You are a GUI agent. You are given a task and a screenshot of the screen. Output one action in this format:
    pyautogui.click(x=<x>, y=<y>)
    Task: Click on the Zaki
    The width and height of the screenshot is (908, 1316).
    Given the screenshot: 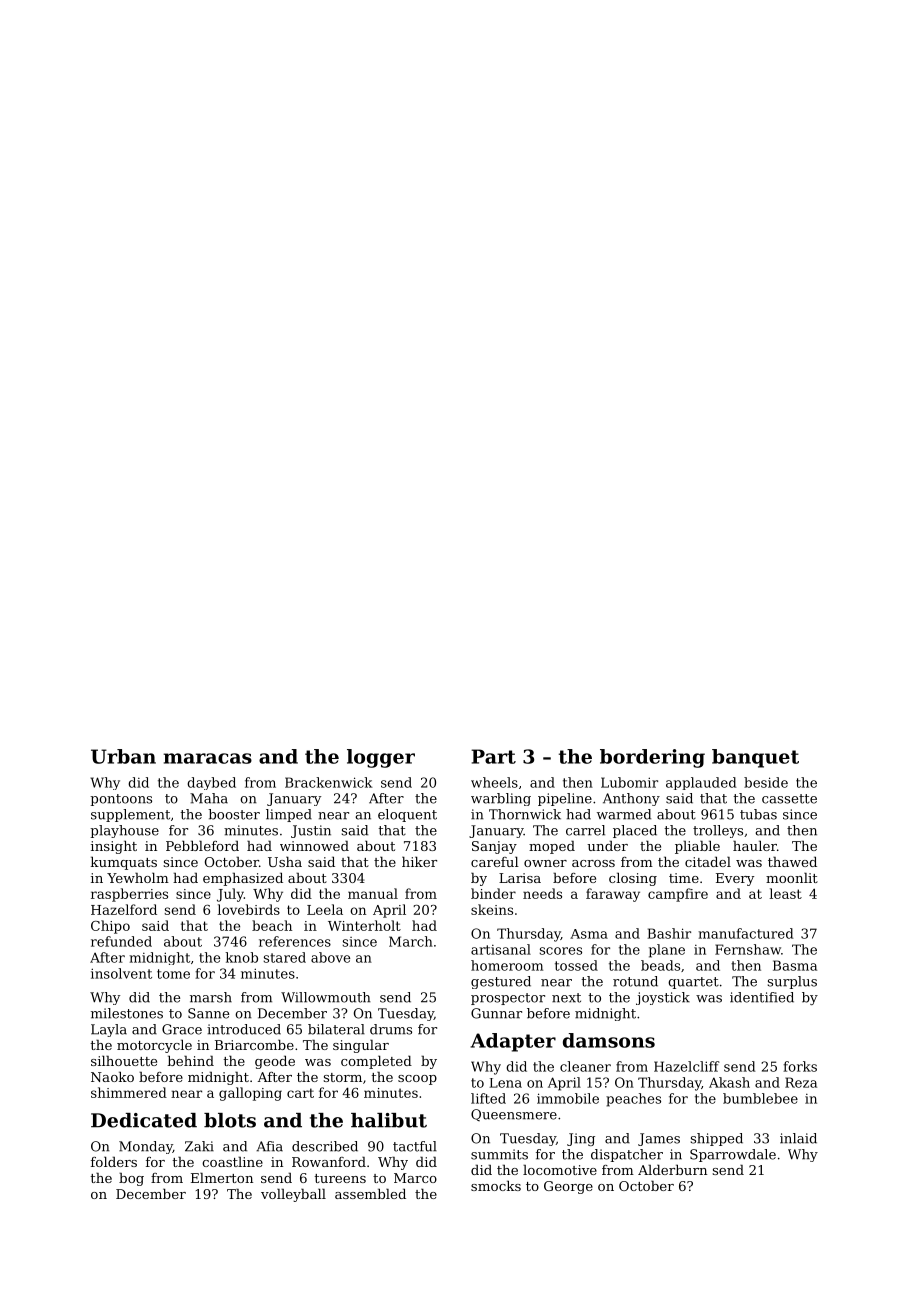 What is the action you would take?
    pyautogui.click(x=199, y=1146)
